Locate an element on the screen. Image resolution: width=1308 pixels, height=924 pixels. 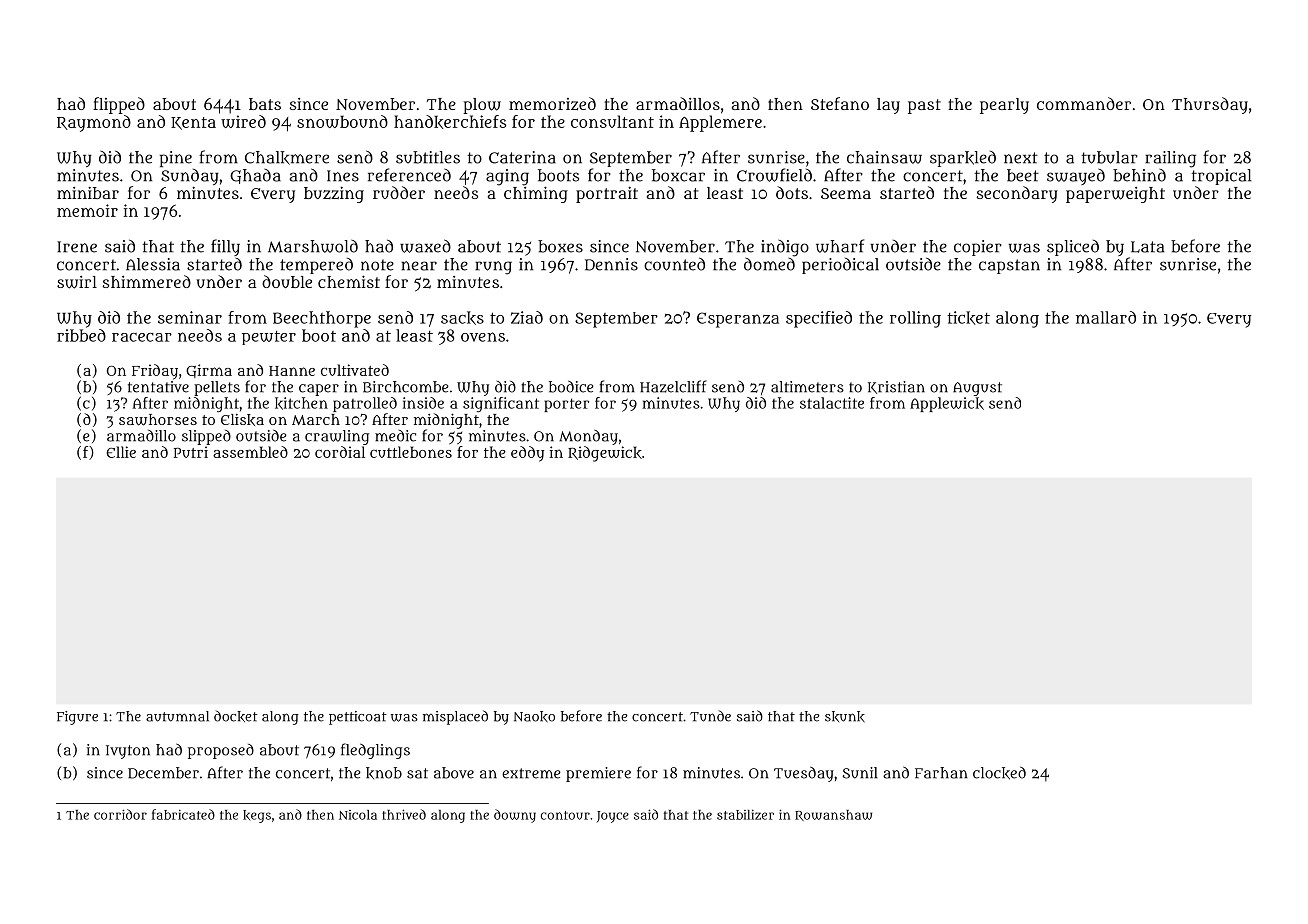
periodical is located at coordinates (840, 266).
